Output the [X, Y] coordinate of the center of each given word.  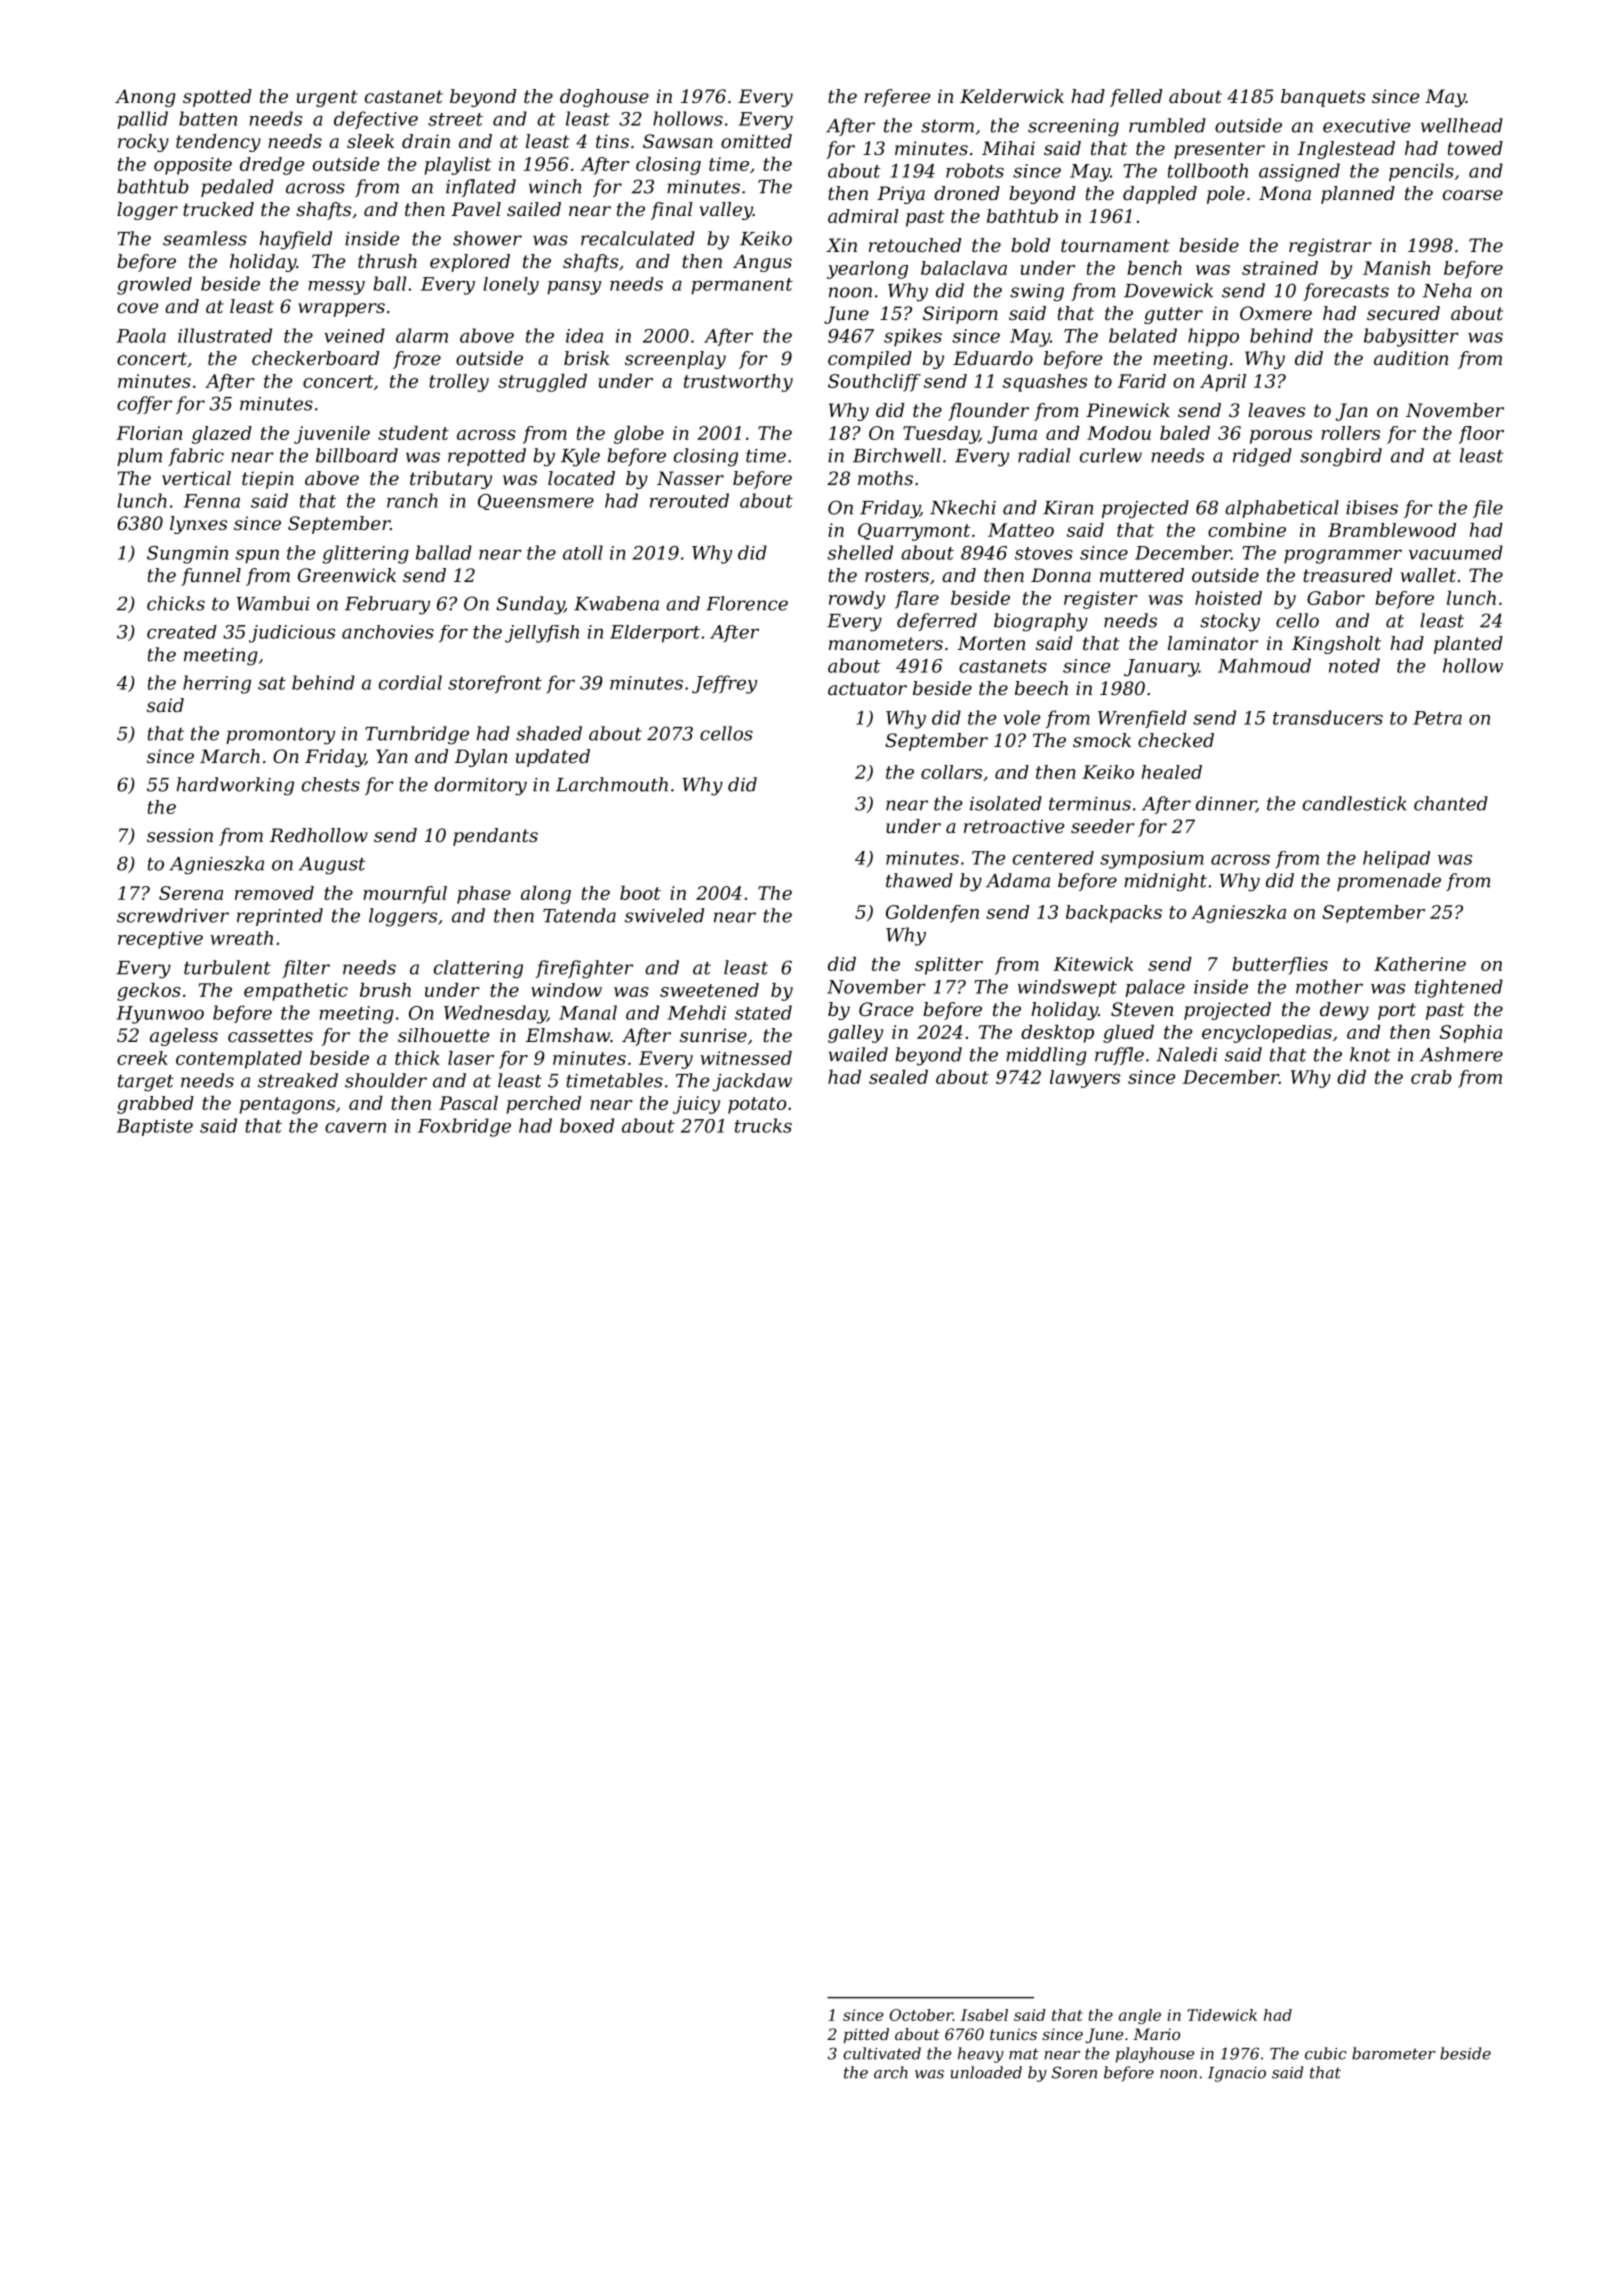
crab [1431, 1077]
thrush [387, 261]
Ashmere [1461, 1054]
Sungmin [187, 555]
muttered [1142, 575]
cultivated [882, 2053]
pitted [866, 2036]
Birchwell [897, 455]
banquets [1323, 98]
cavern [355, 1127]
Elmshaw [568, 1035]
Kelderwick [1012, 96]
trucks [763, 1125]
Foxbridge [464, 1127]
